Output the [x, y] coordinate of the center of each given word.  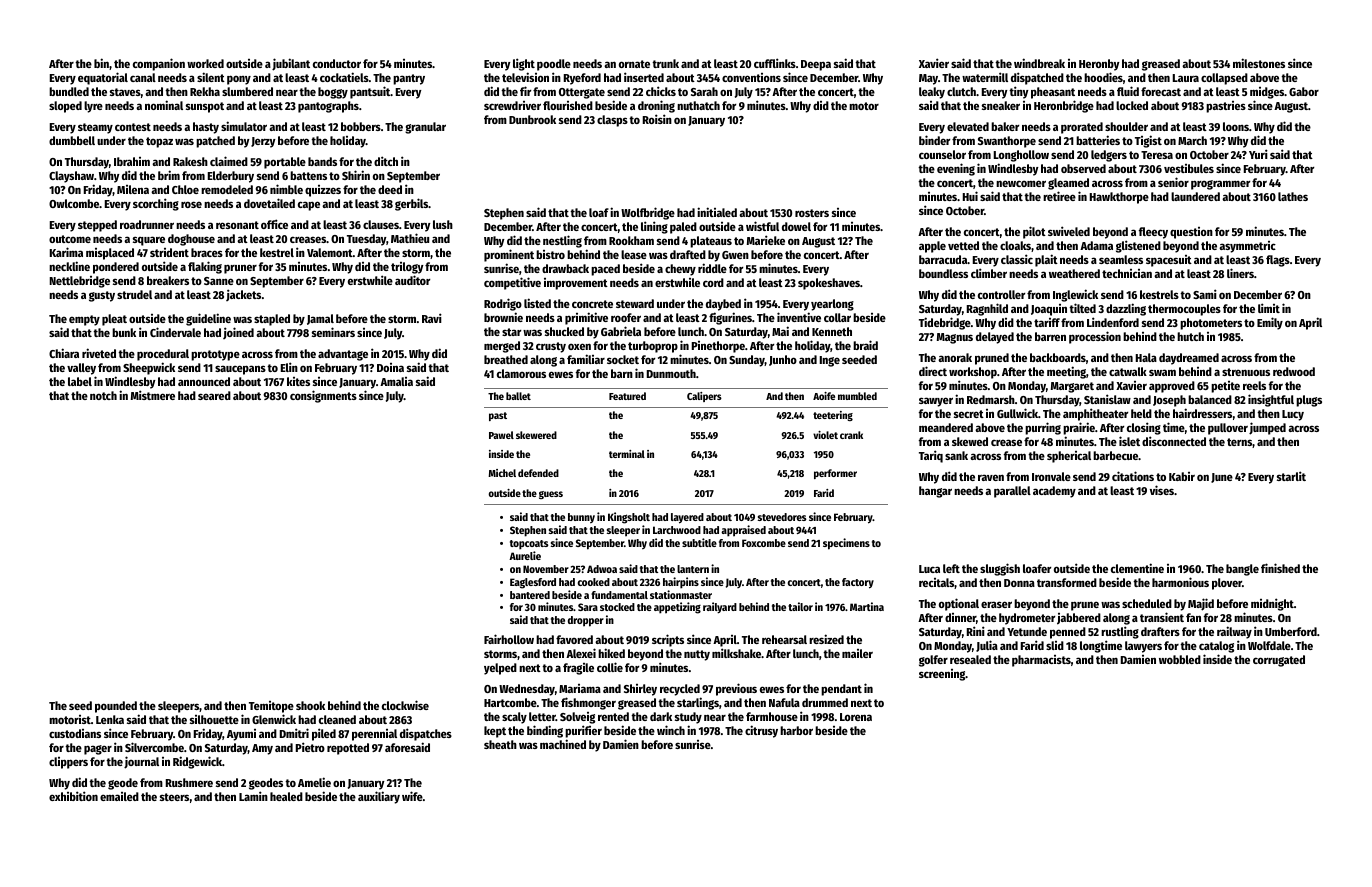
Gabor [1304, 91]
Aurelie [525, 555]
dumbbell [72, 140]
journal [141, 762]
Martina [867, 606]
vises [1162, 490]
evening [956, 169]
